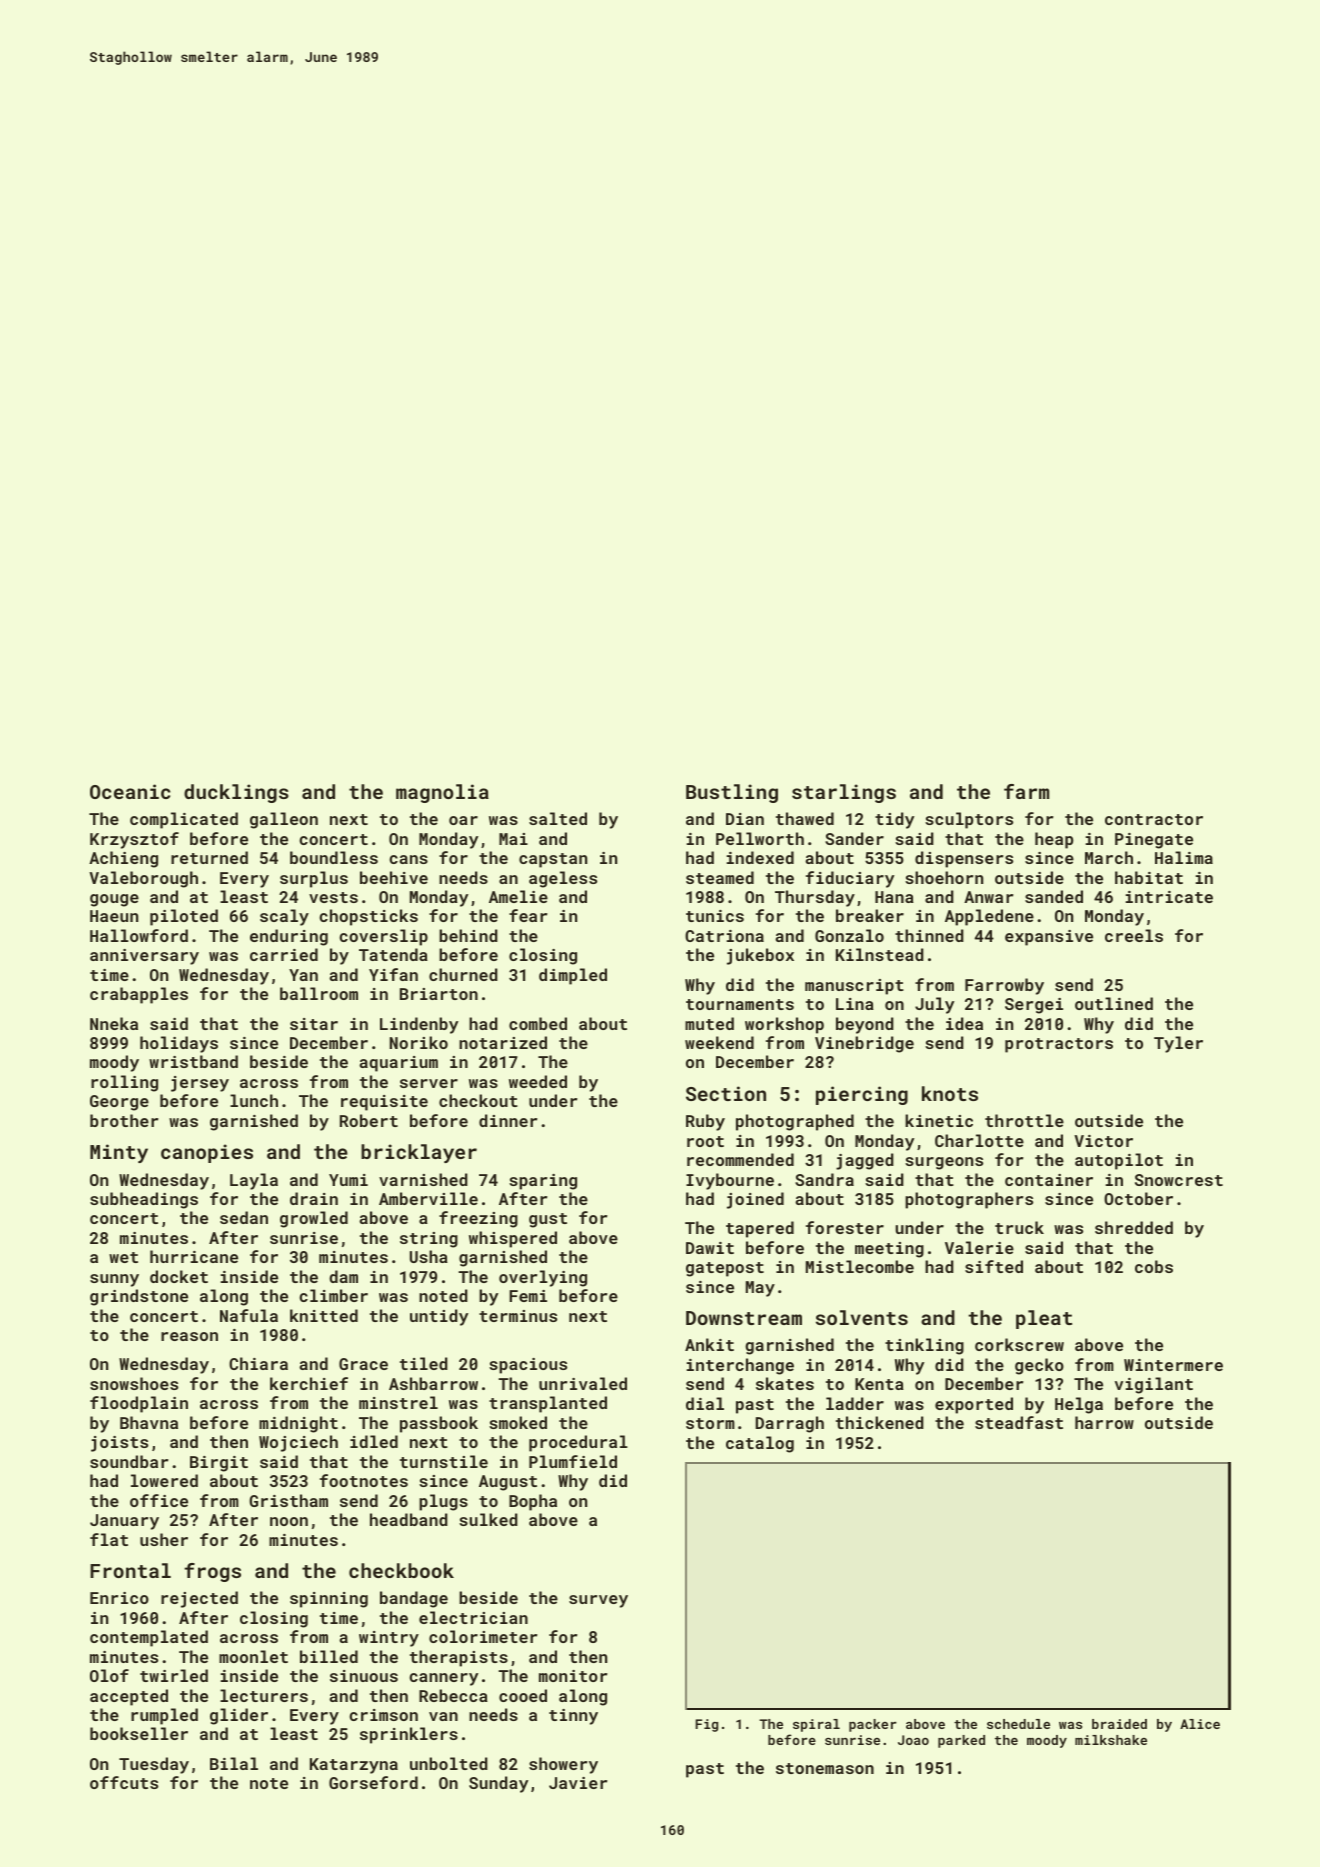 This document has height=1867, width=1320. What do you see at coordinates (1026, 791) in the document?
I see `farm` at bounding box center [1026, 791].
